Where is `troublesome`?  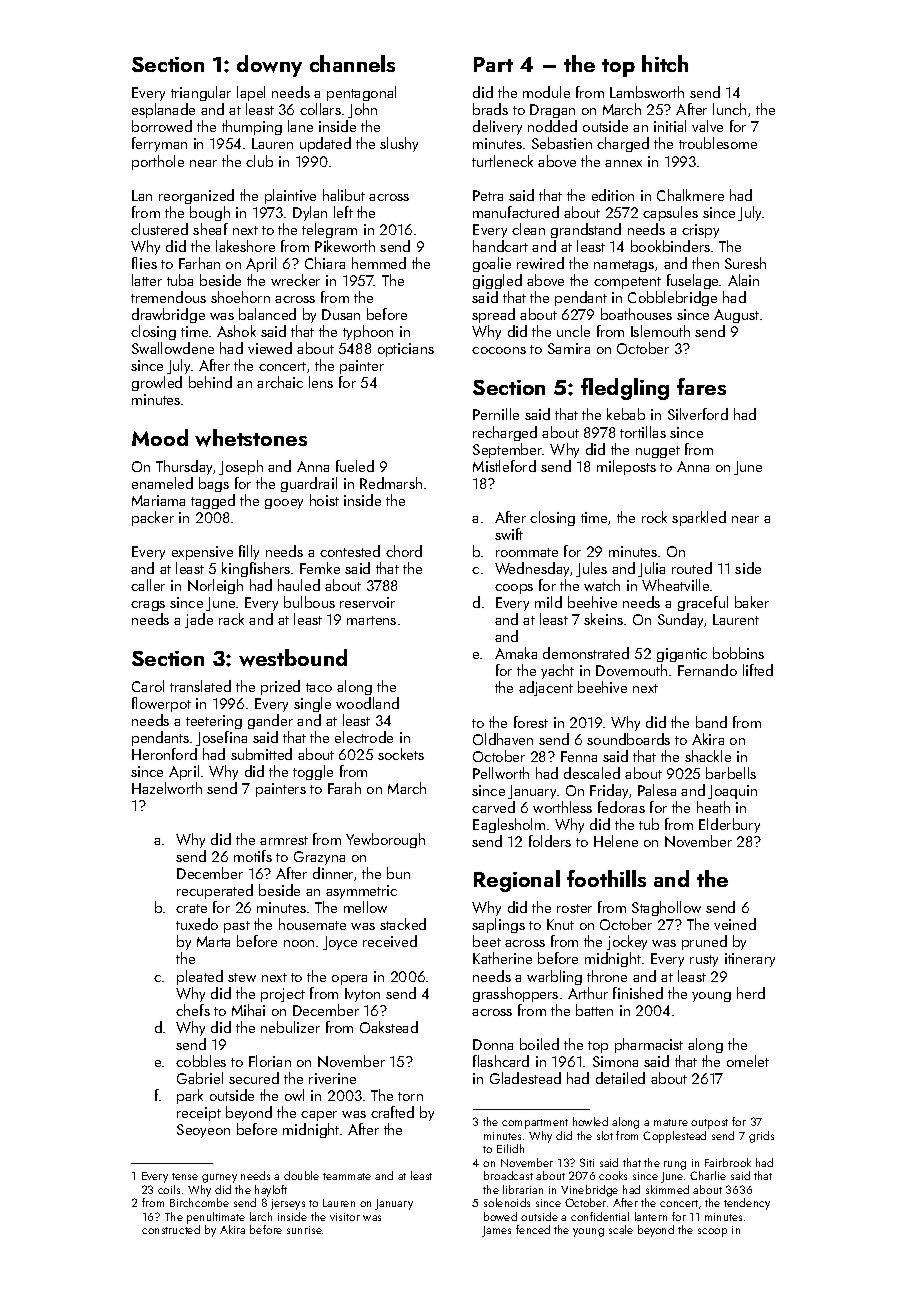
troublesome is located at coordinates (718, 143).
